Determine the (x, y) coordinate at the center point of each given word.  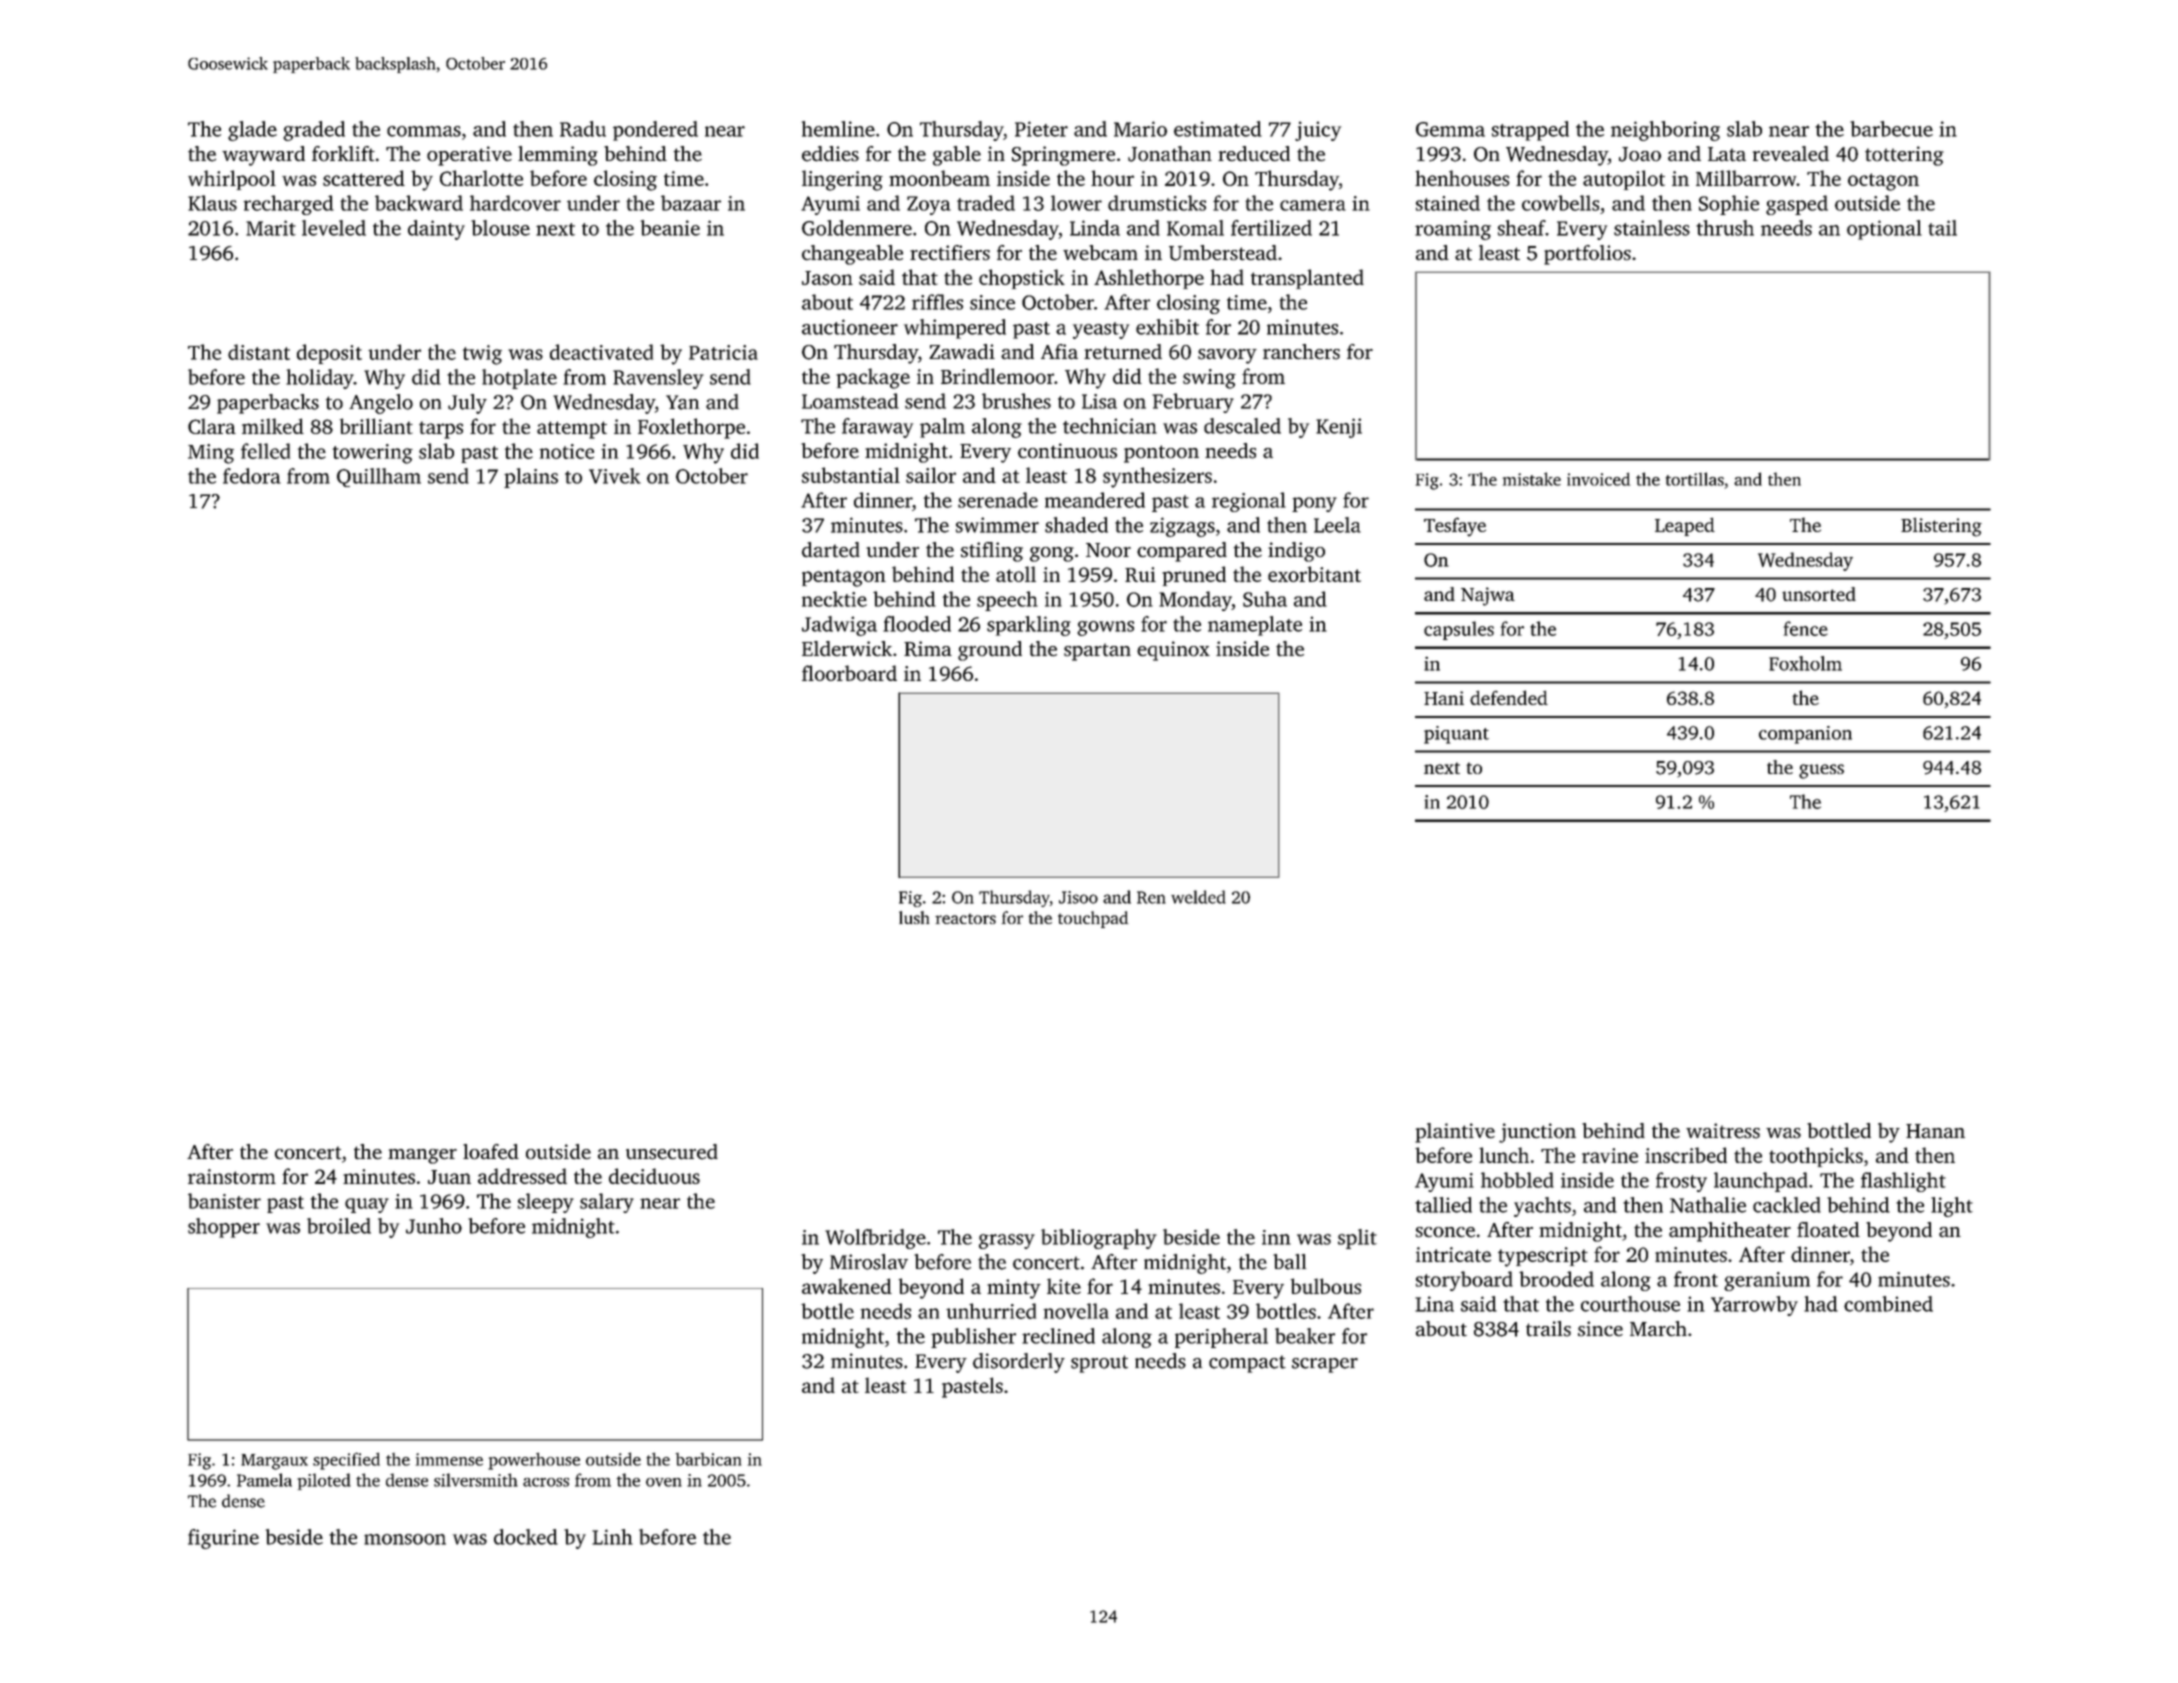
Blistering (1941, 527)
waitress (1723, 1131)
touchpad (1093, 919)
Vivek (615, 476)
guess (1821, 771)
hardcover (515, 203)
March (1658, 1329)
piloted (324, 1481)
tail (1942, 228)
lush (914, 917)
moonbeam (939, 178)
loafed (491, 1152)
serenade (998, 500)
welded (1198, 897)
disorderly (1019, 1363)
